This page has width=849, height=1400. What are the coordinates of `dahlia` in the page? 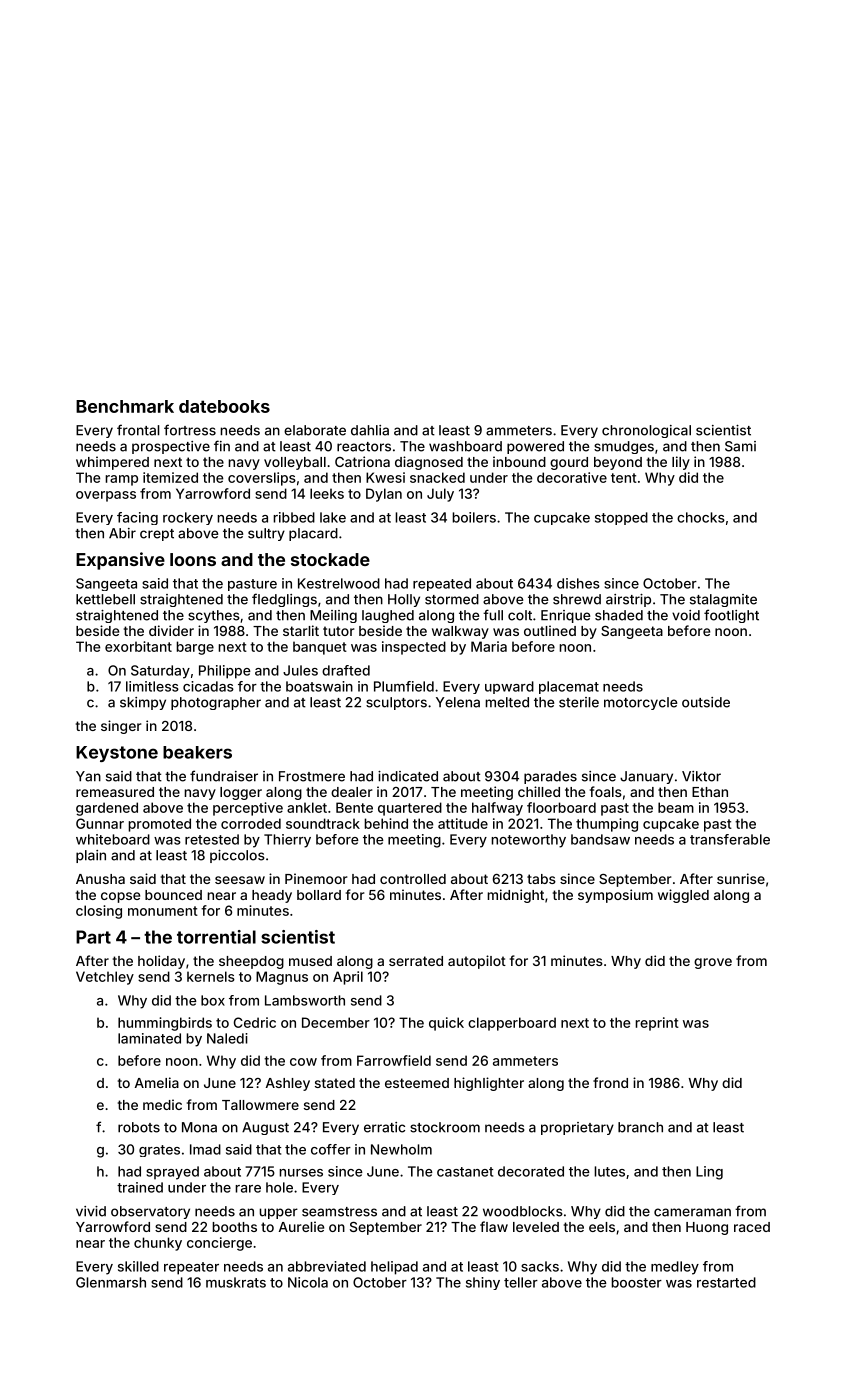 It's located at (370, 430).
